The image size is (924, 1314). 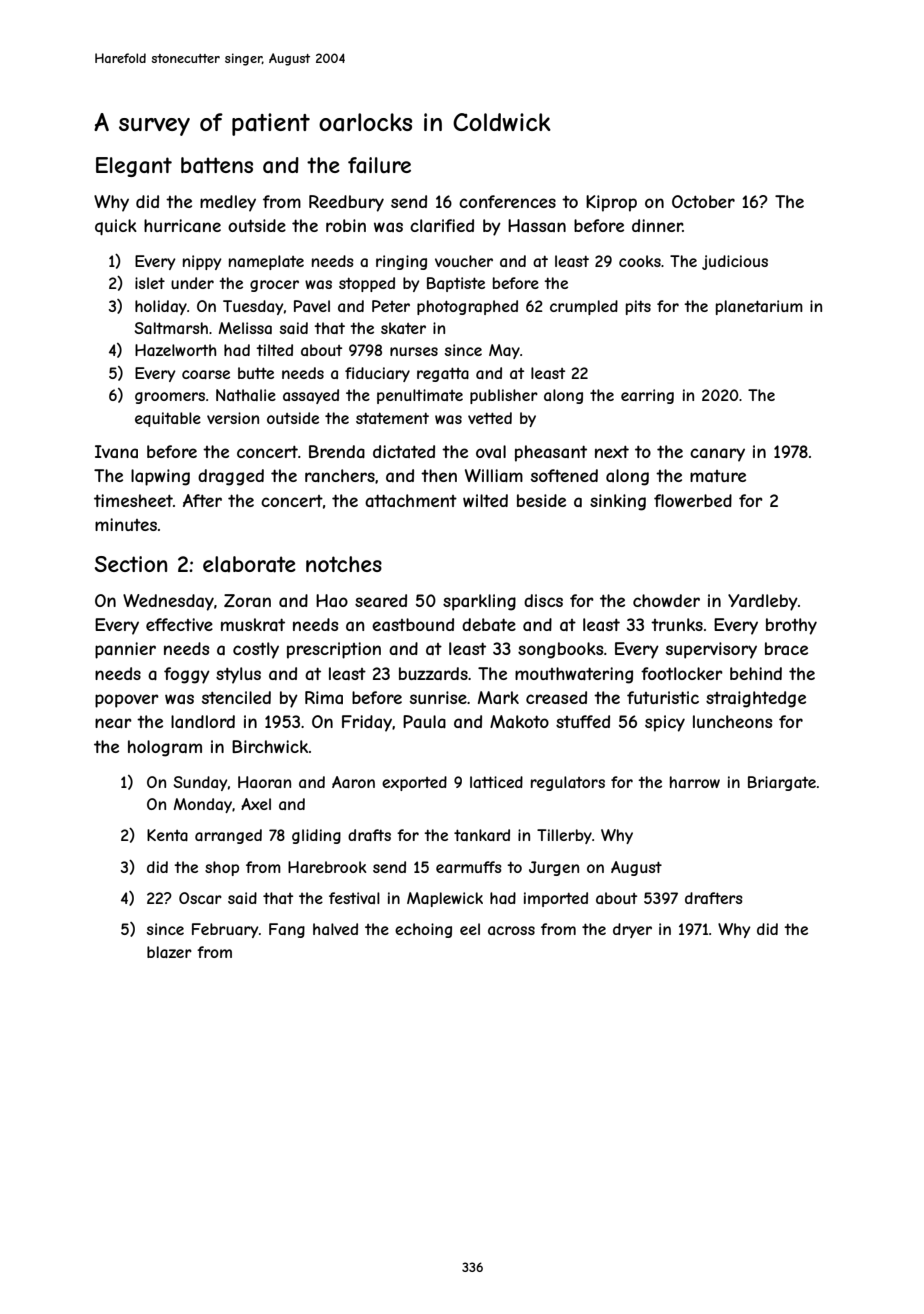 What do you see at coordinates (763, 602) in the screenshot?
I see `Yardleby` at bounding box center [763, 602].
